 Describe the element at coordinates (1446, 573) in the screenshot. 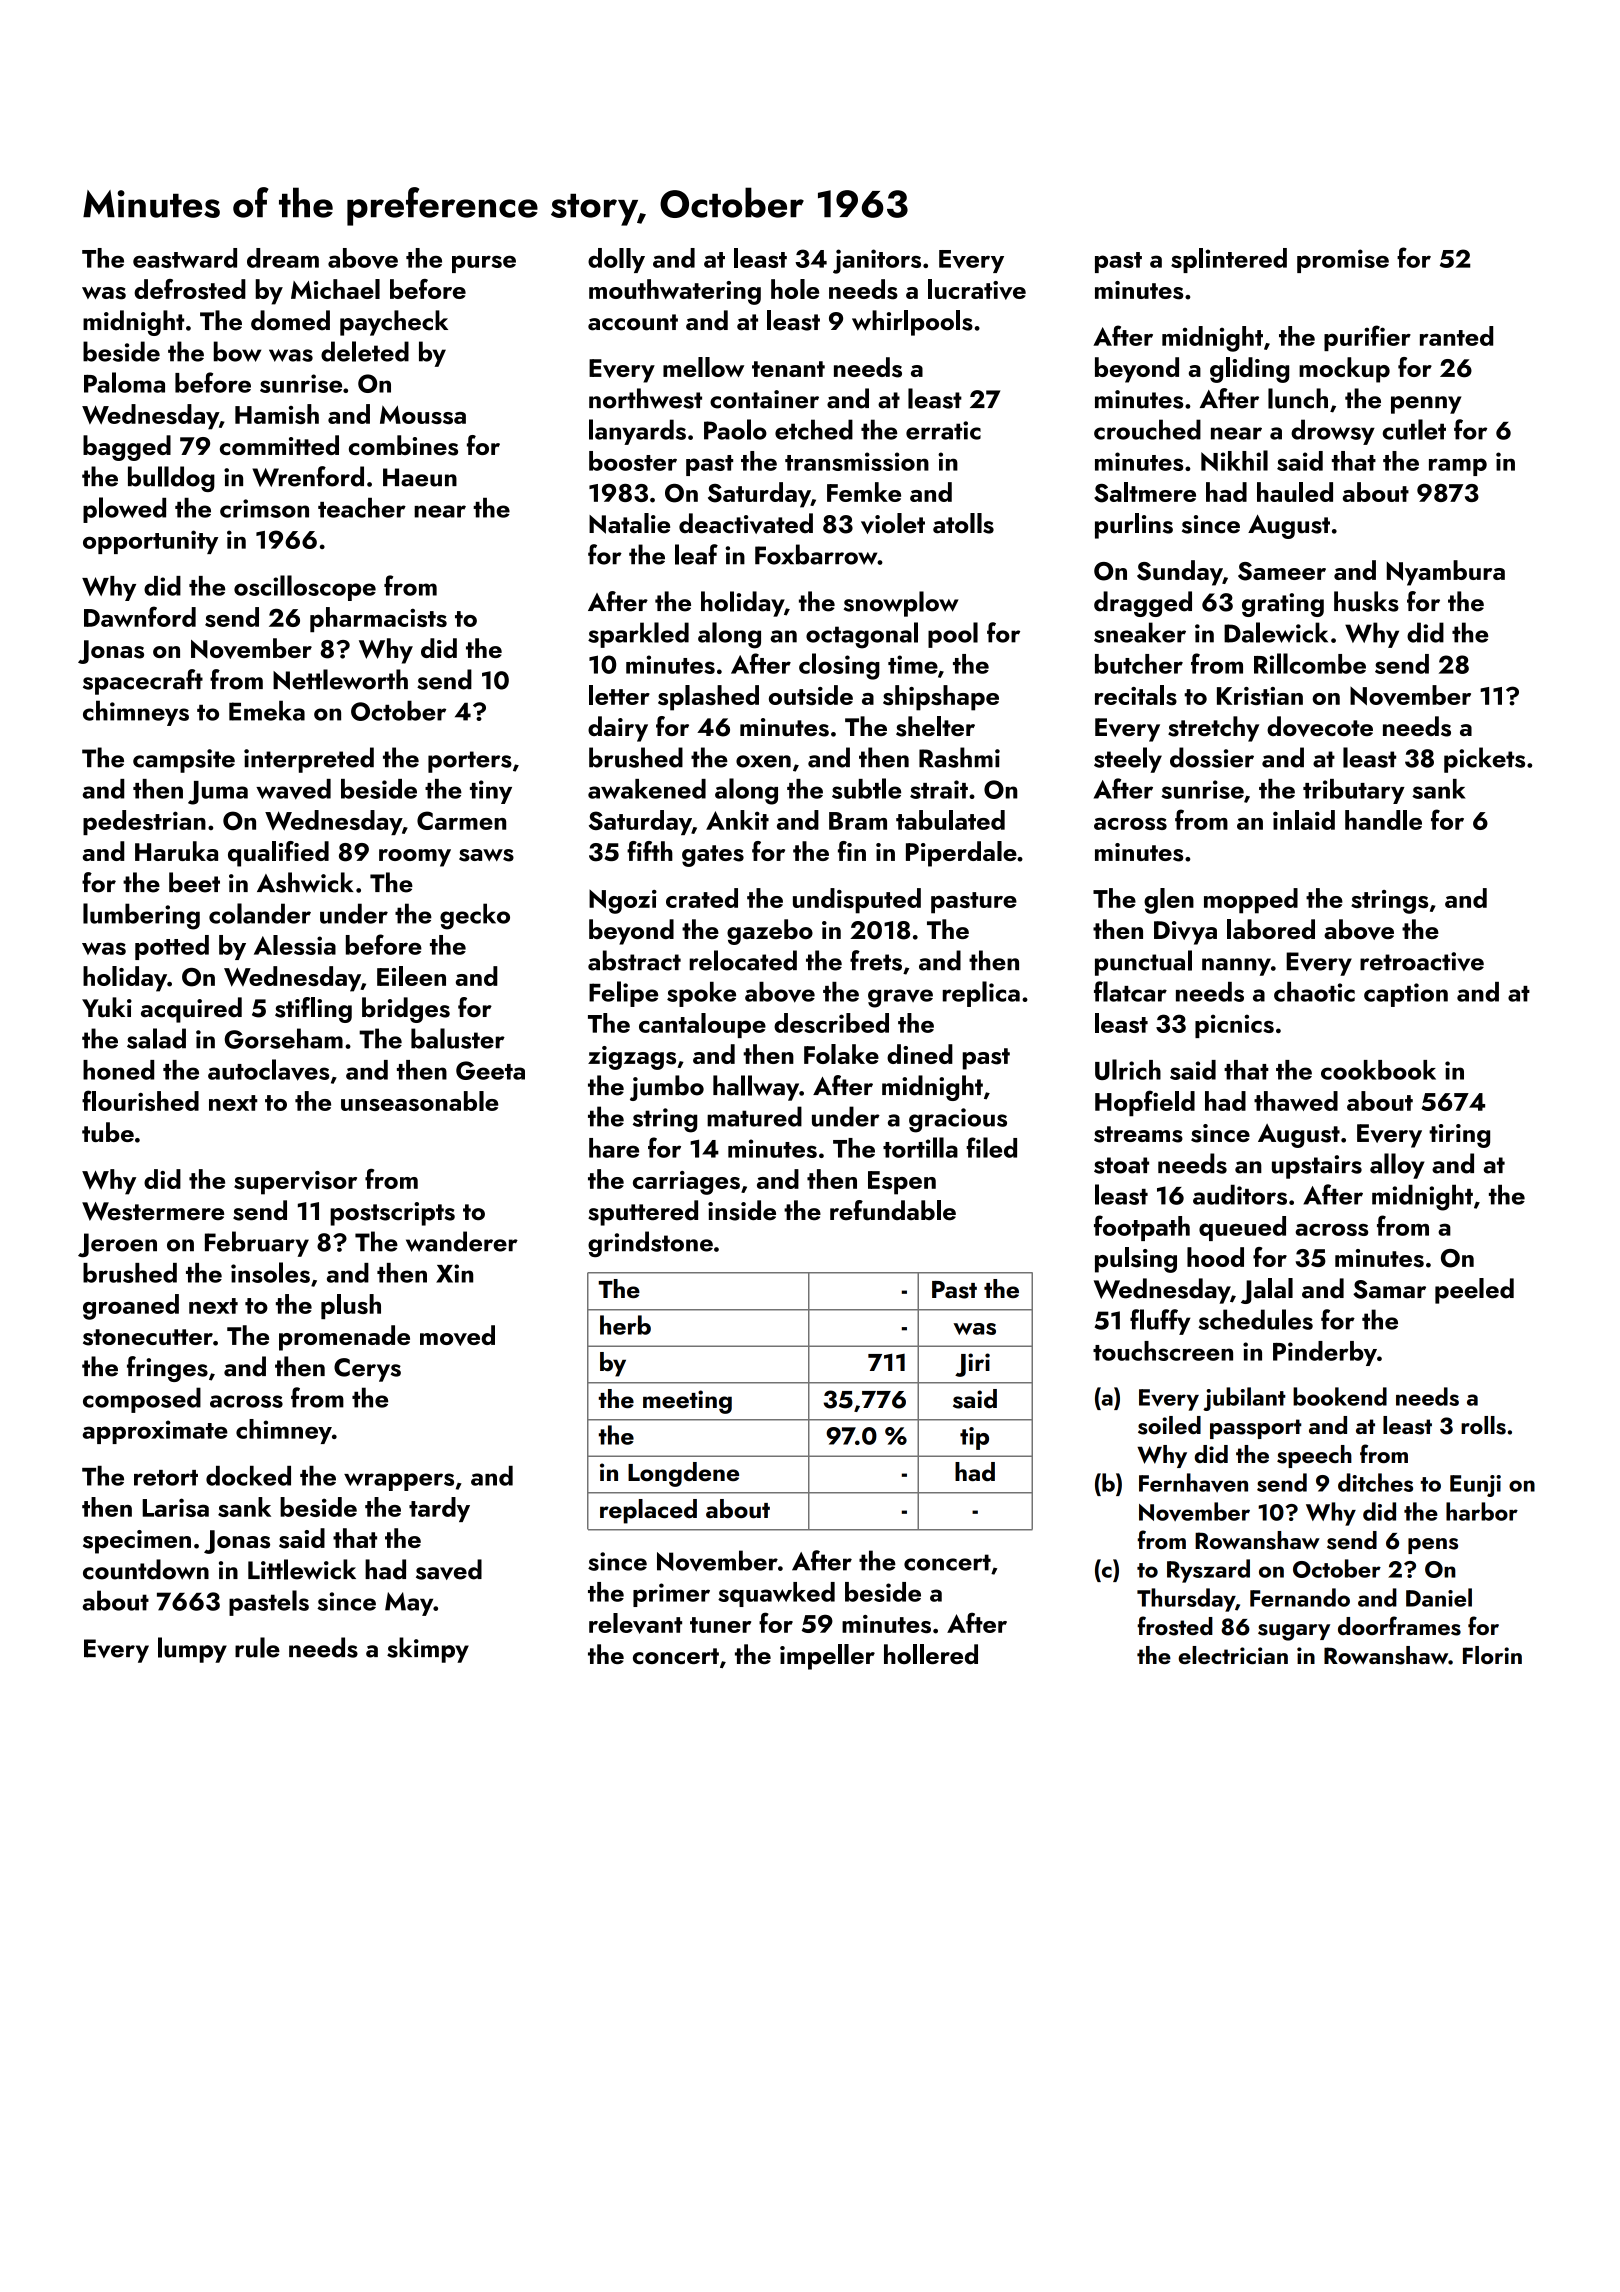

I see `Nyambura` at that location.
